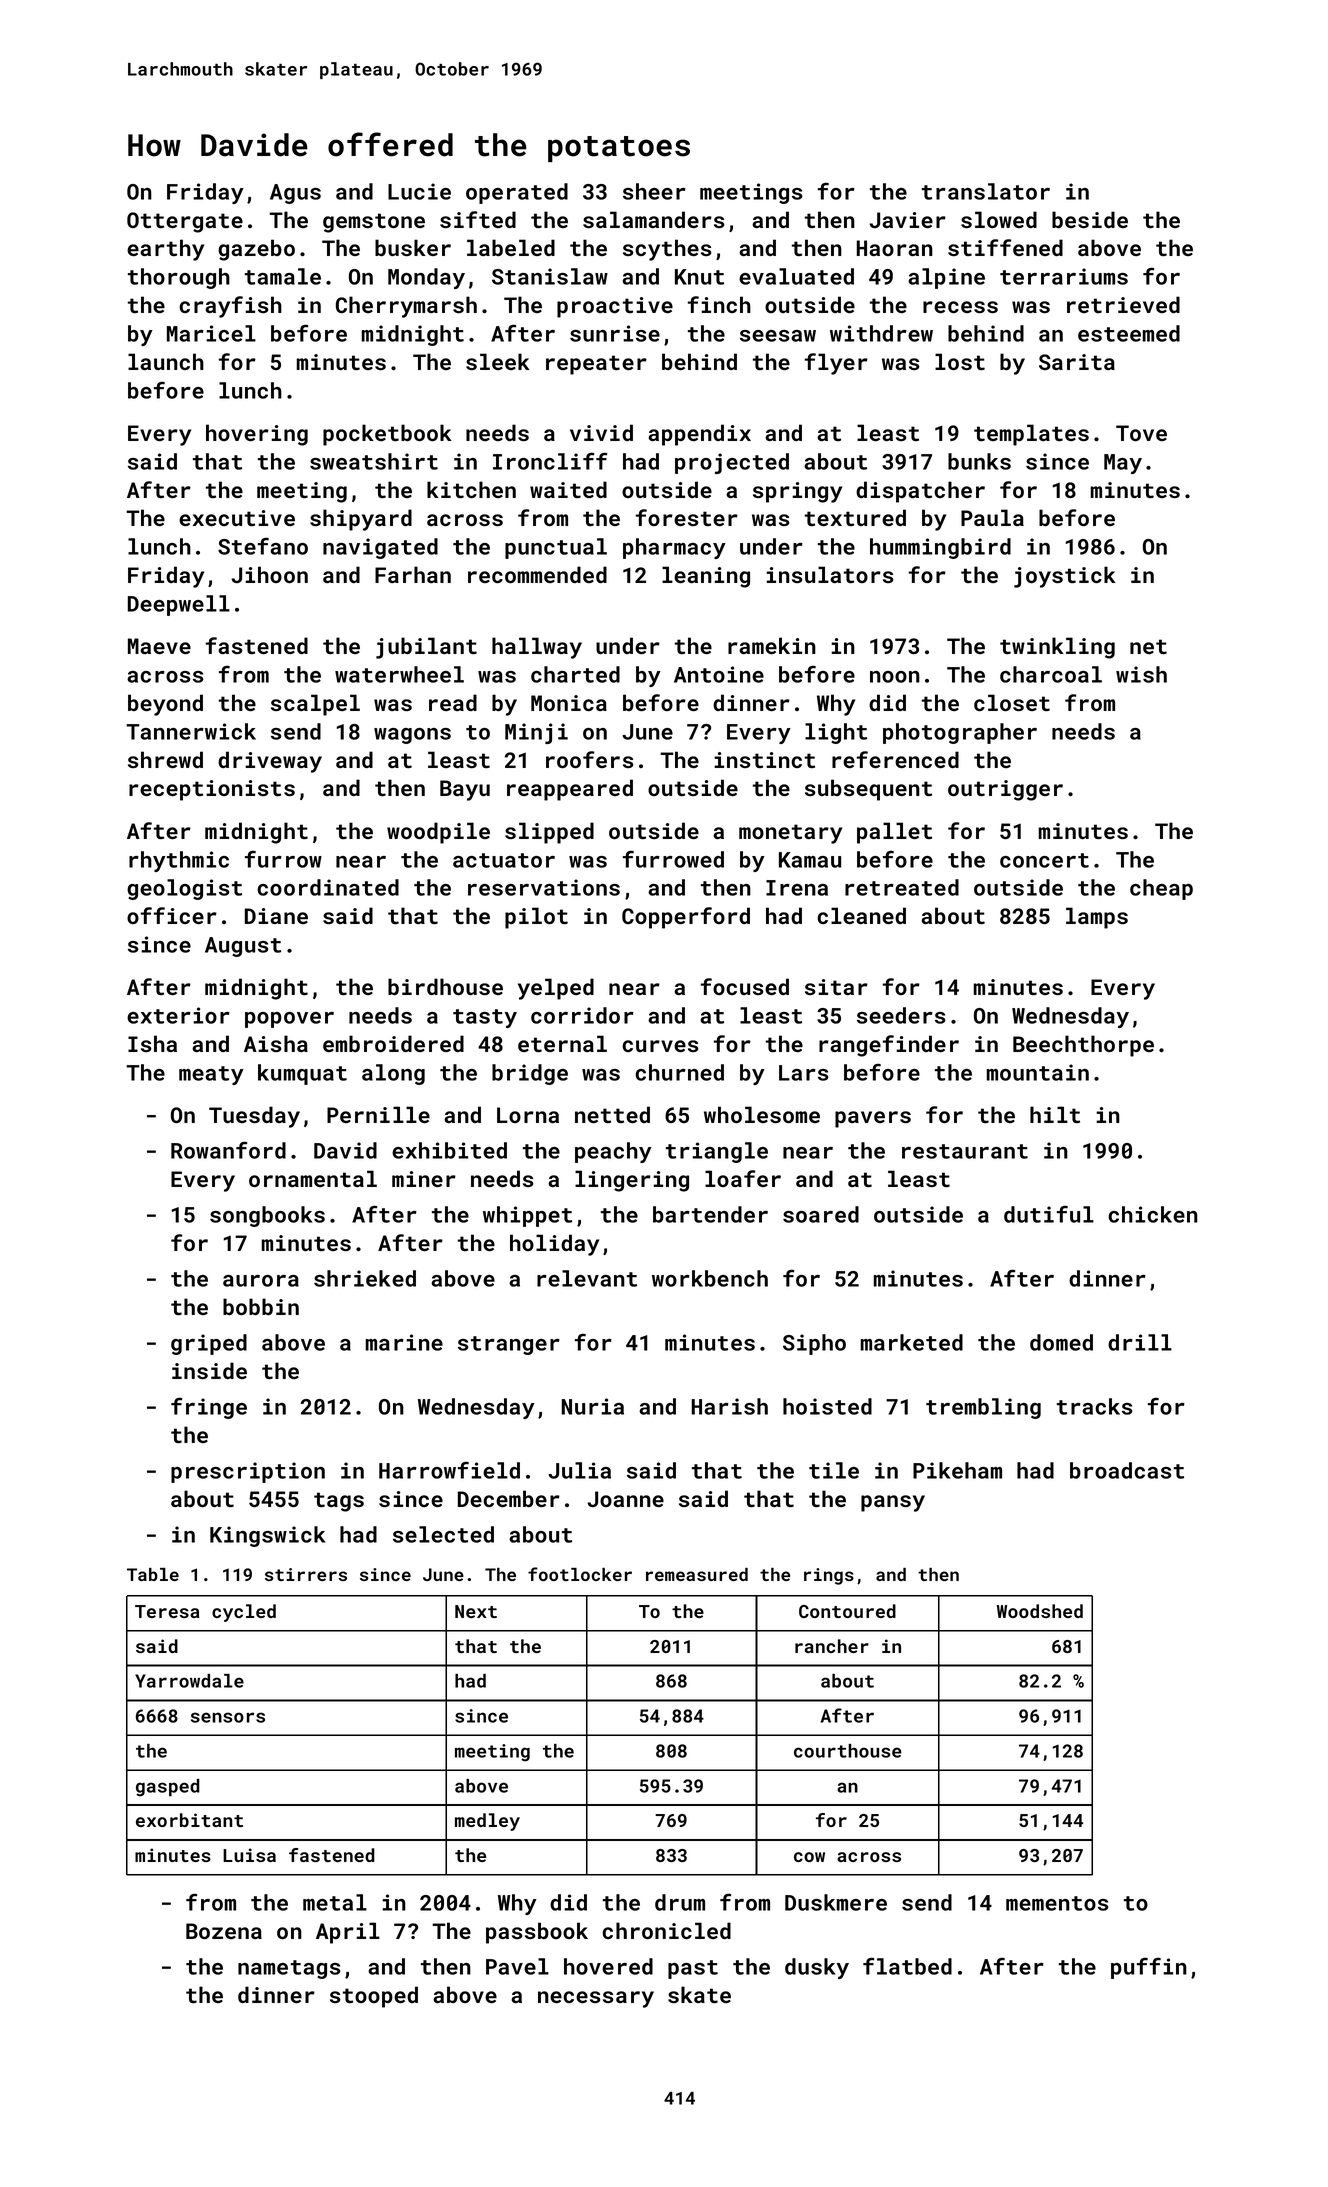 The image size is (1328, 2187). I want to click on kitchen, so click(471, 489).
